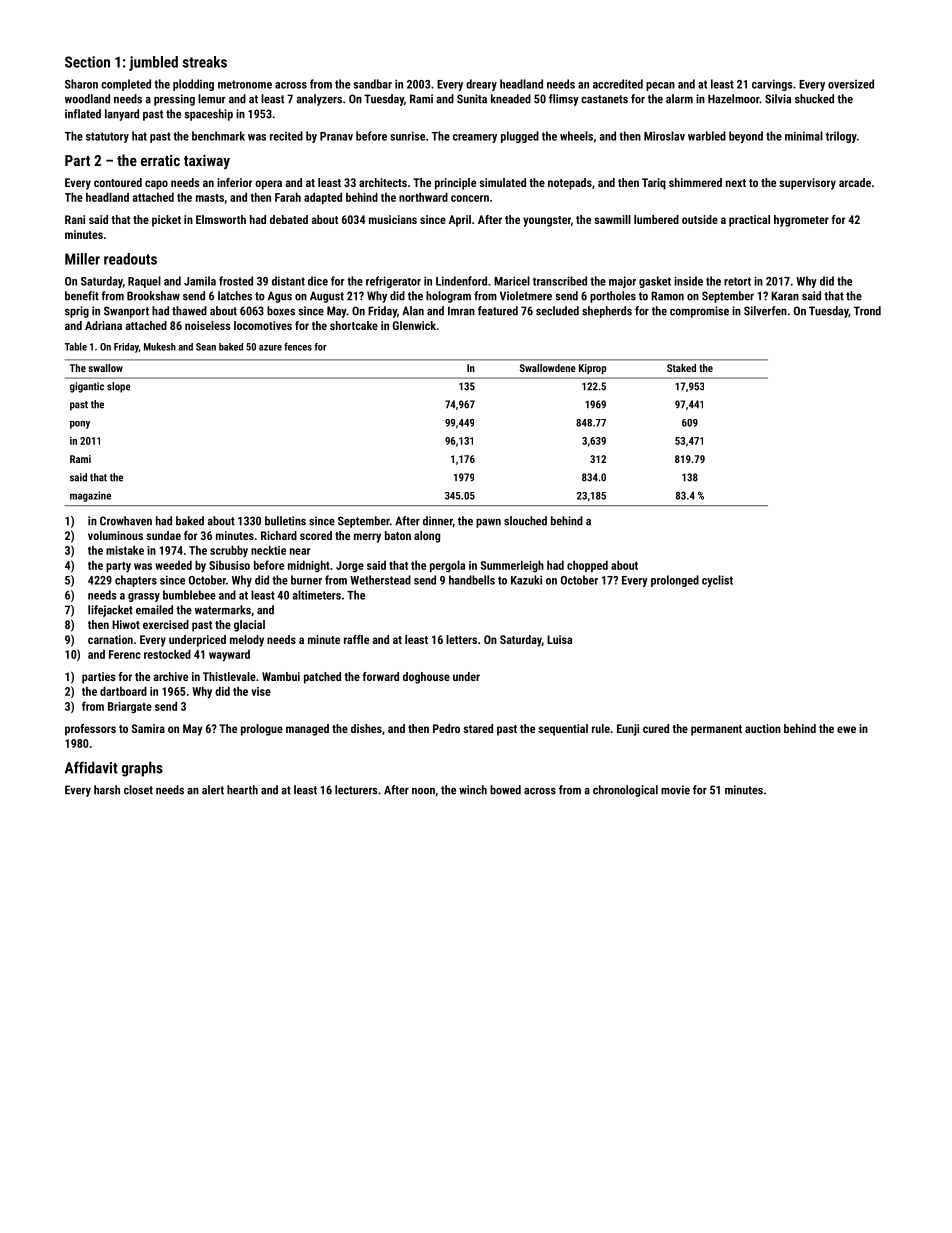  What do you see at coordinates (593, 369) in the page?
I see `Kiprop` at bounding box center [593, 369].
